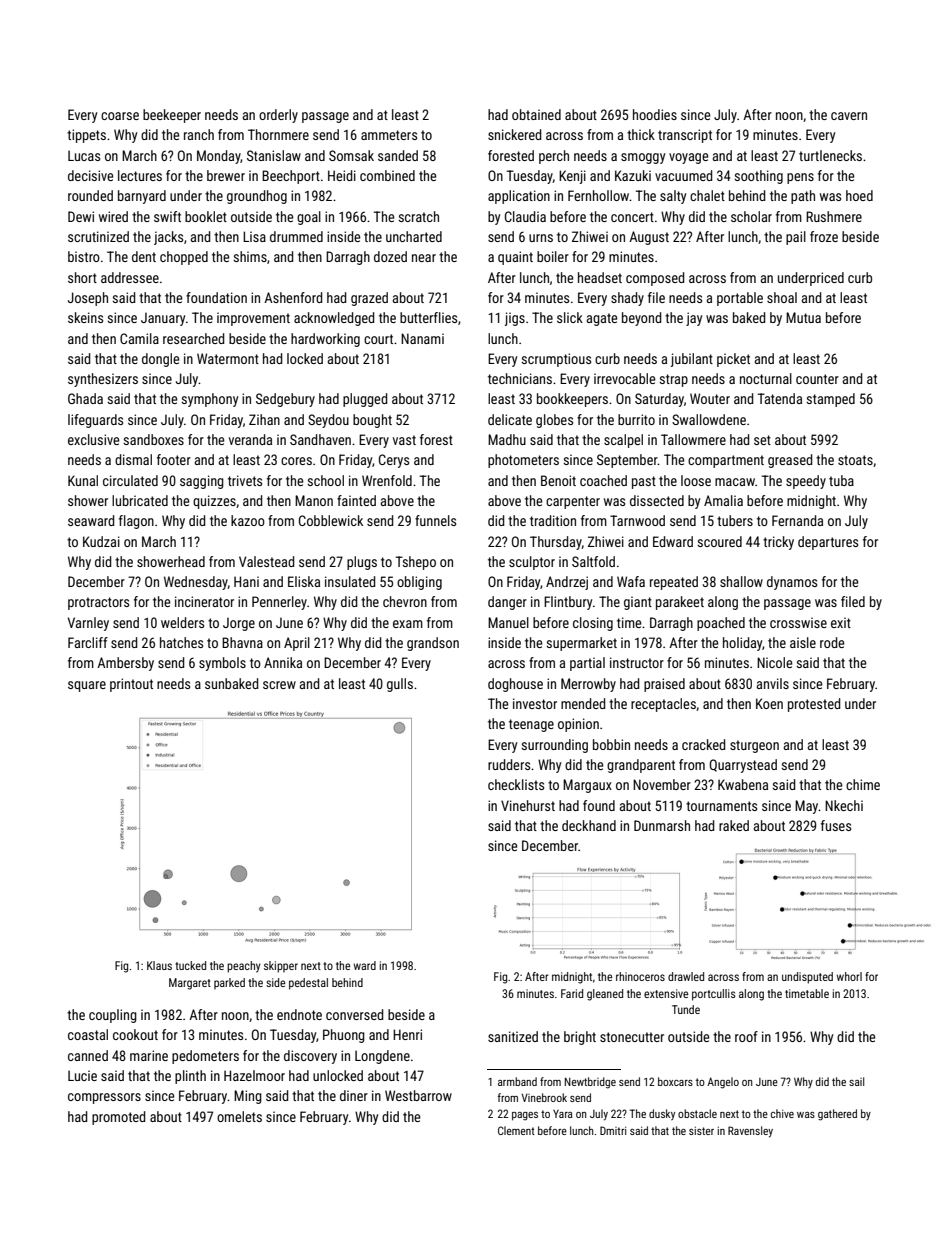 Image resolution: width=952 pixels, height=1233 pixels. Describe the element at coordinates (798, 622) in the screenshot. I see `crosswise` at that location.
